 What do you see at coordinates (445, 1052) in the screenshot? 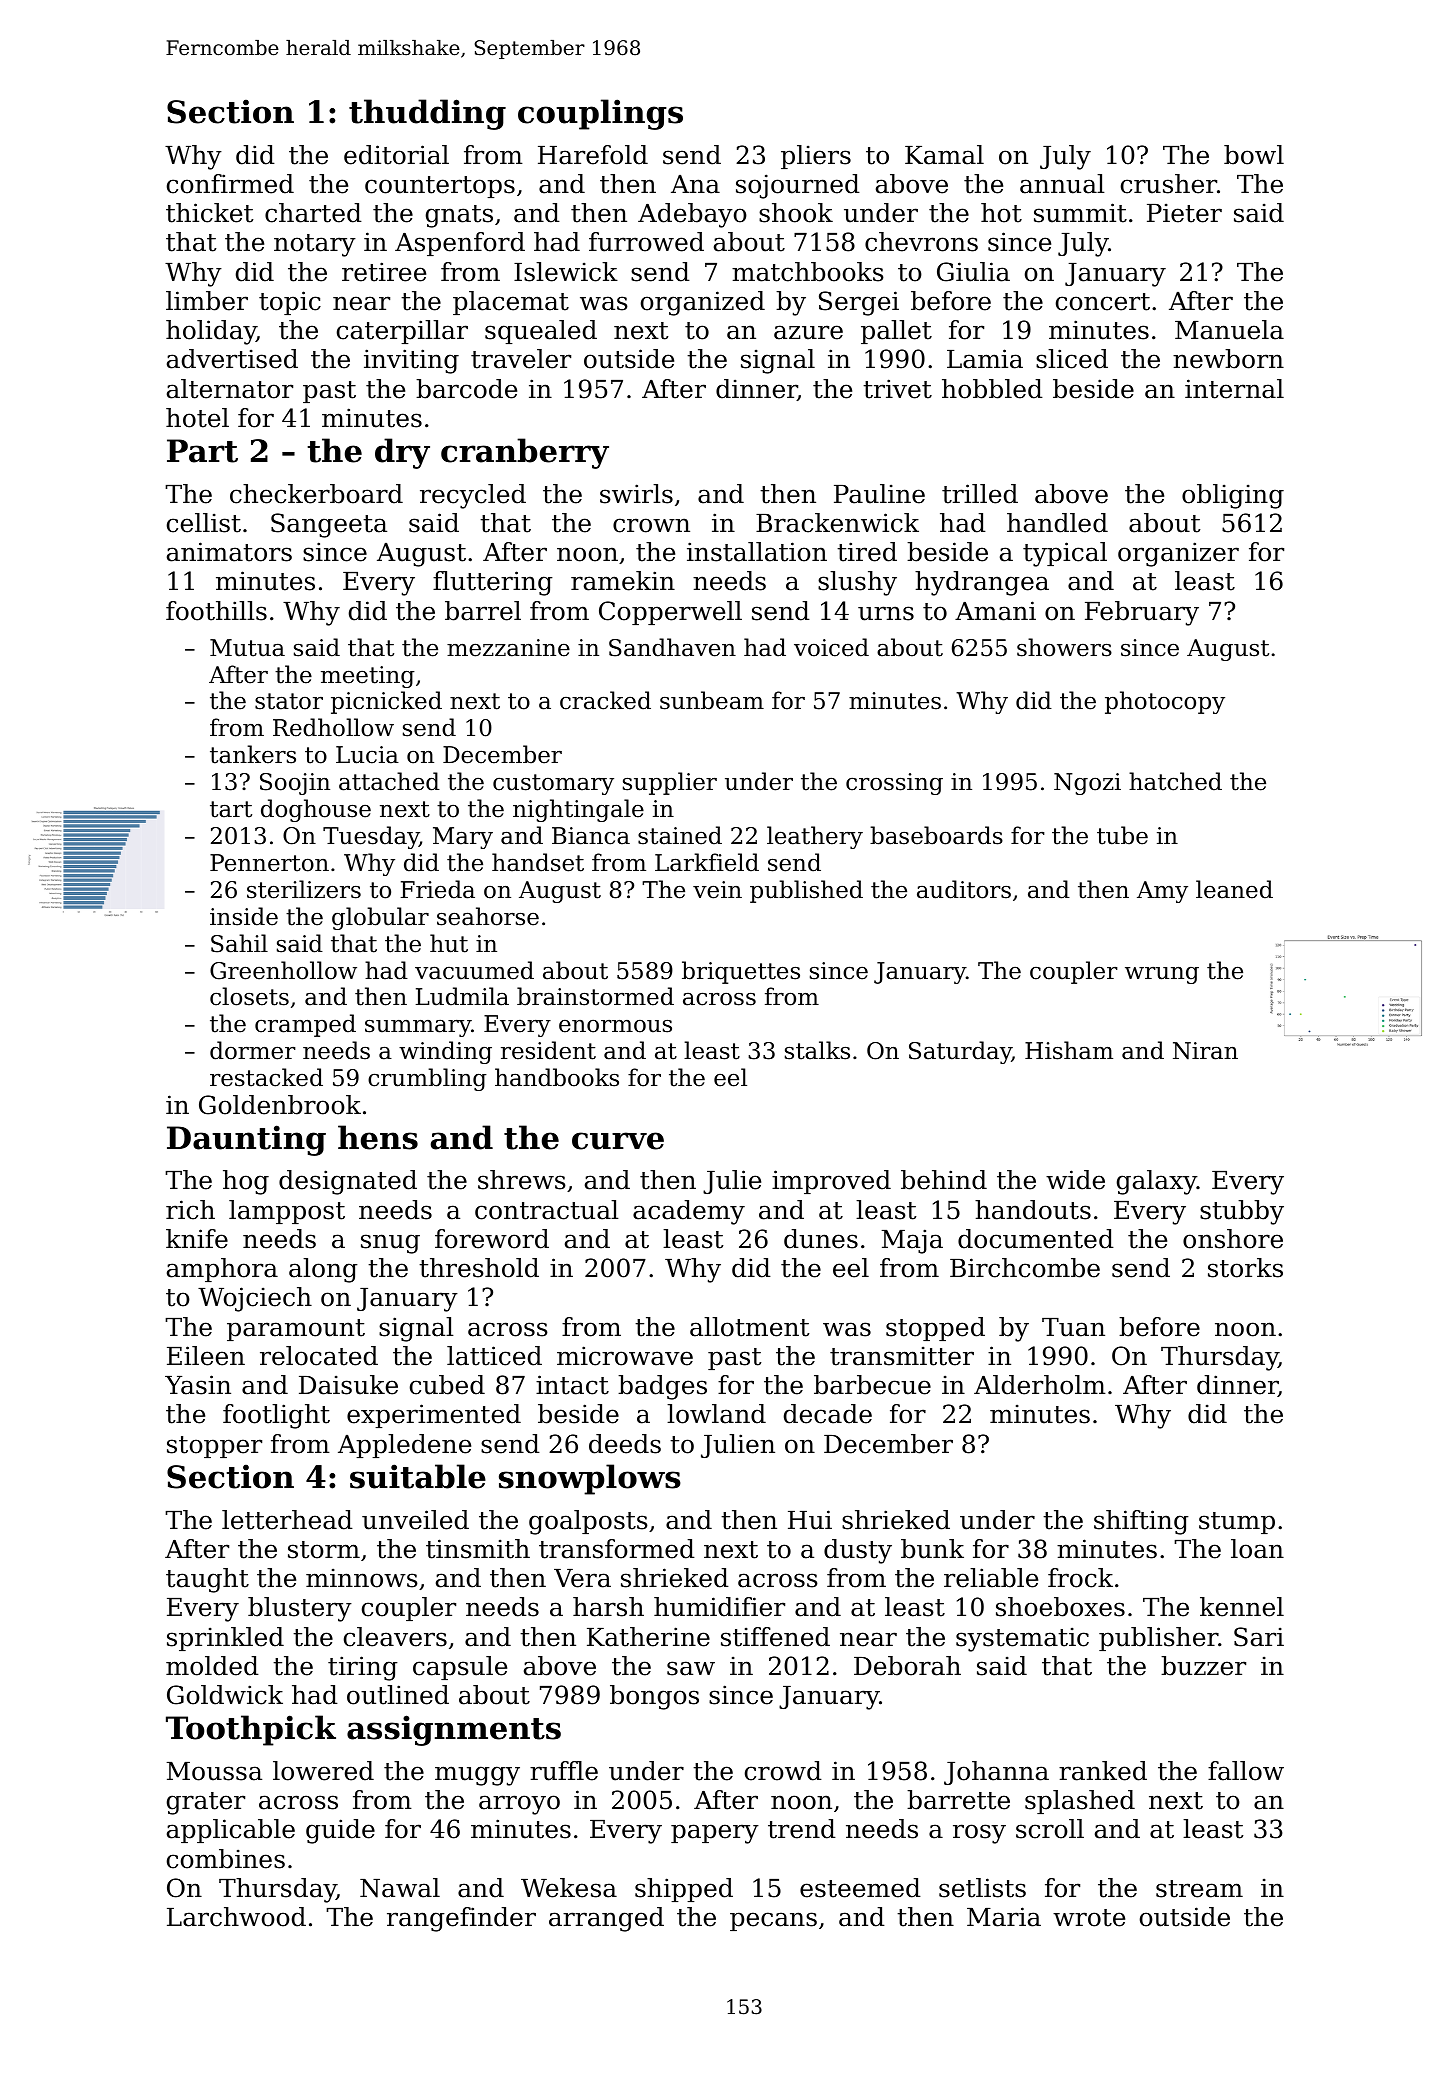
I see `winding` at bounding box center [445, 1052].
